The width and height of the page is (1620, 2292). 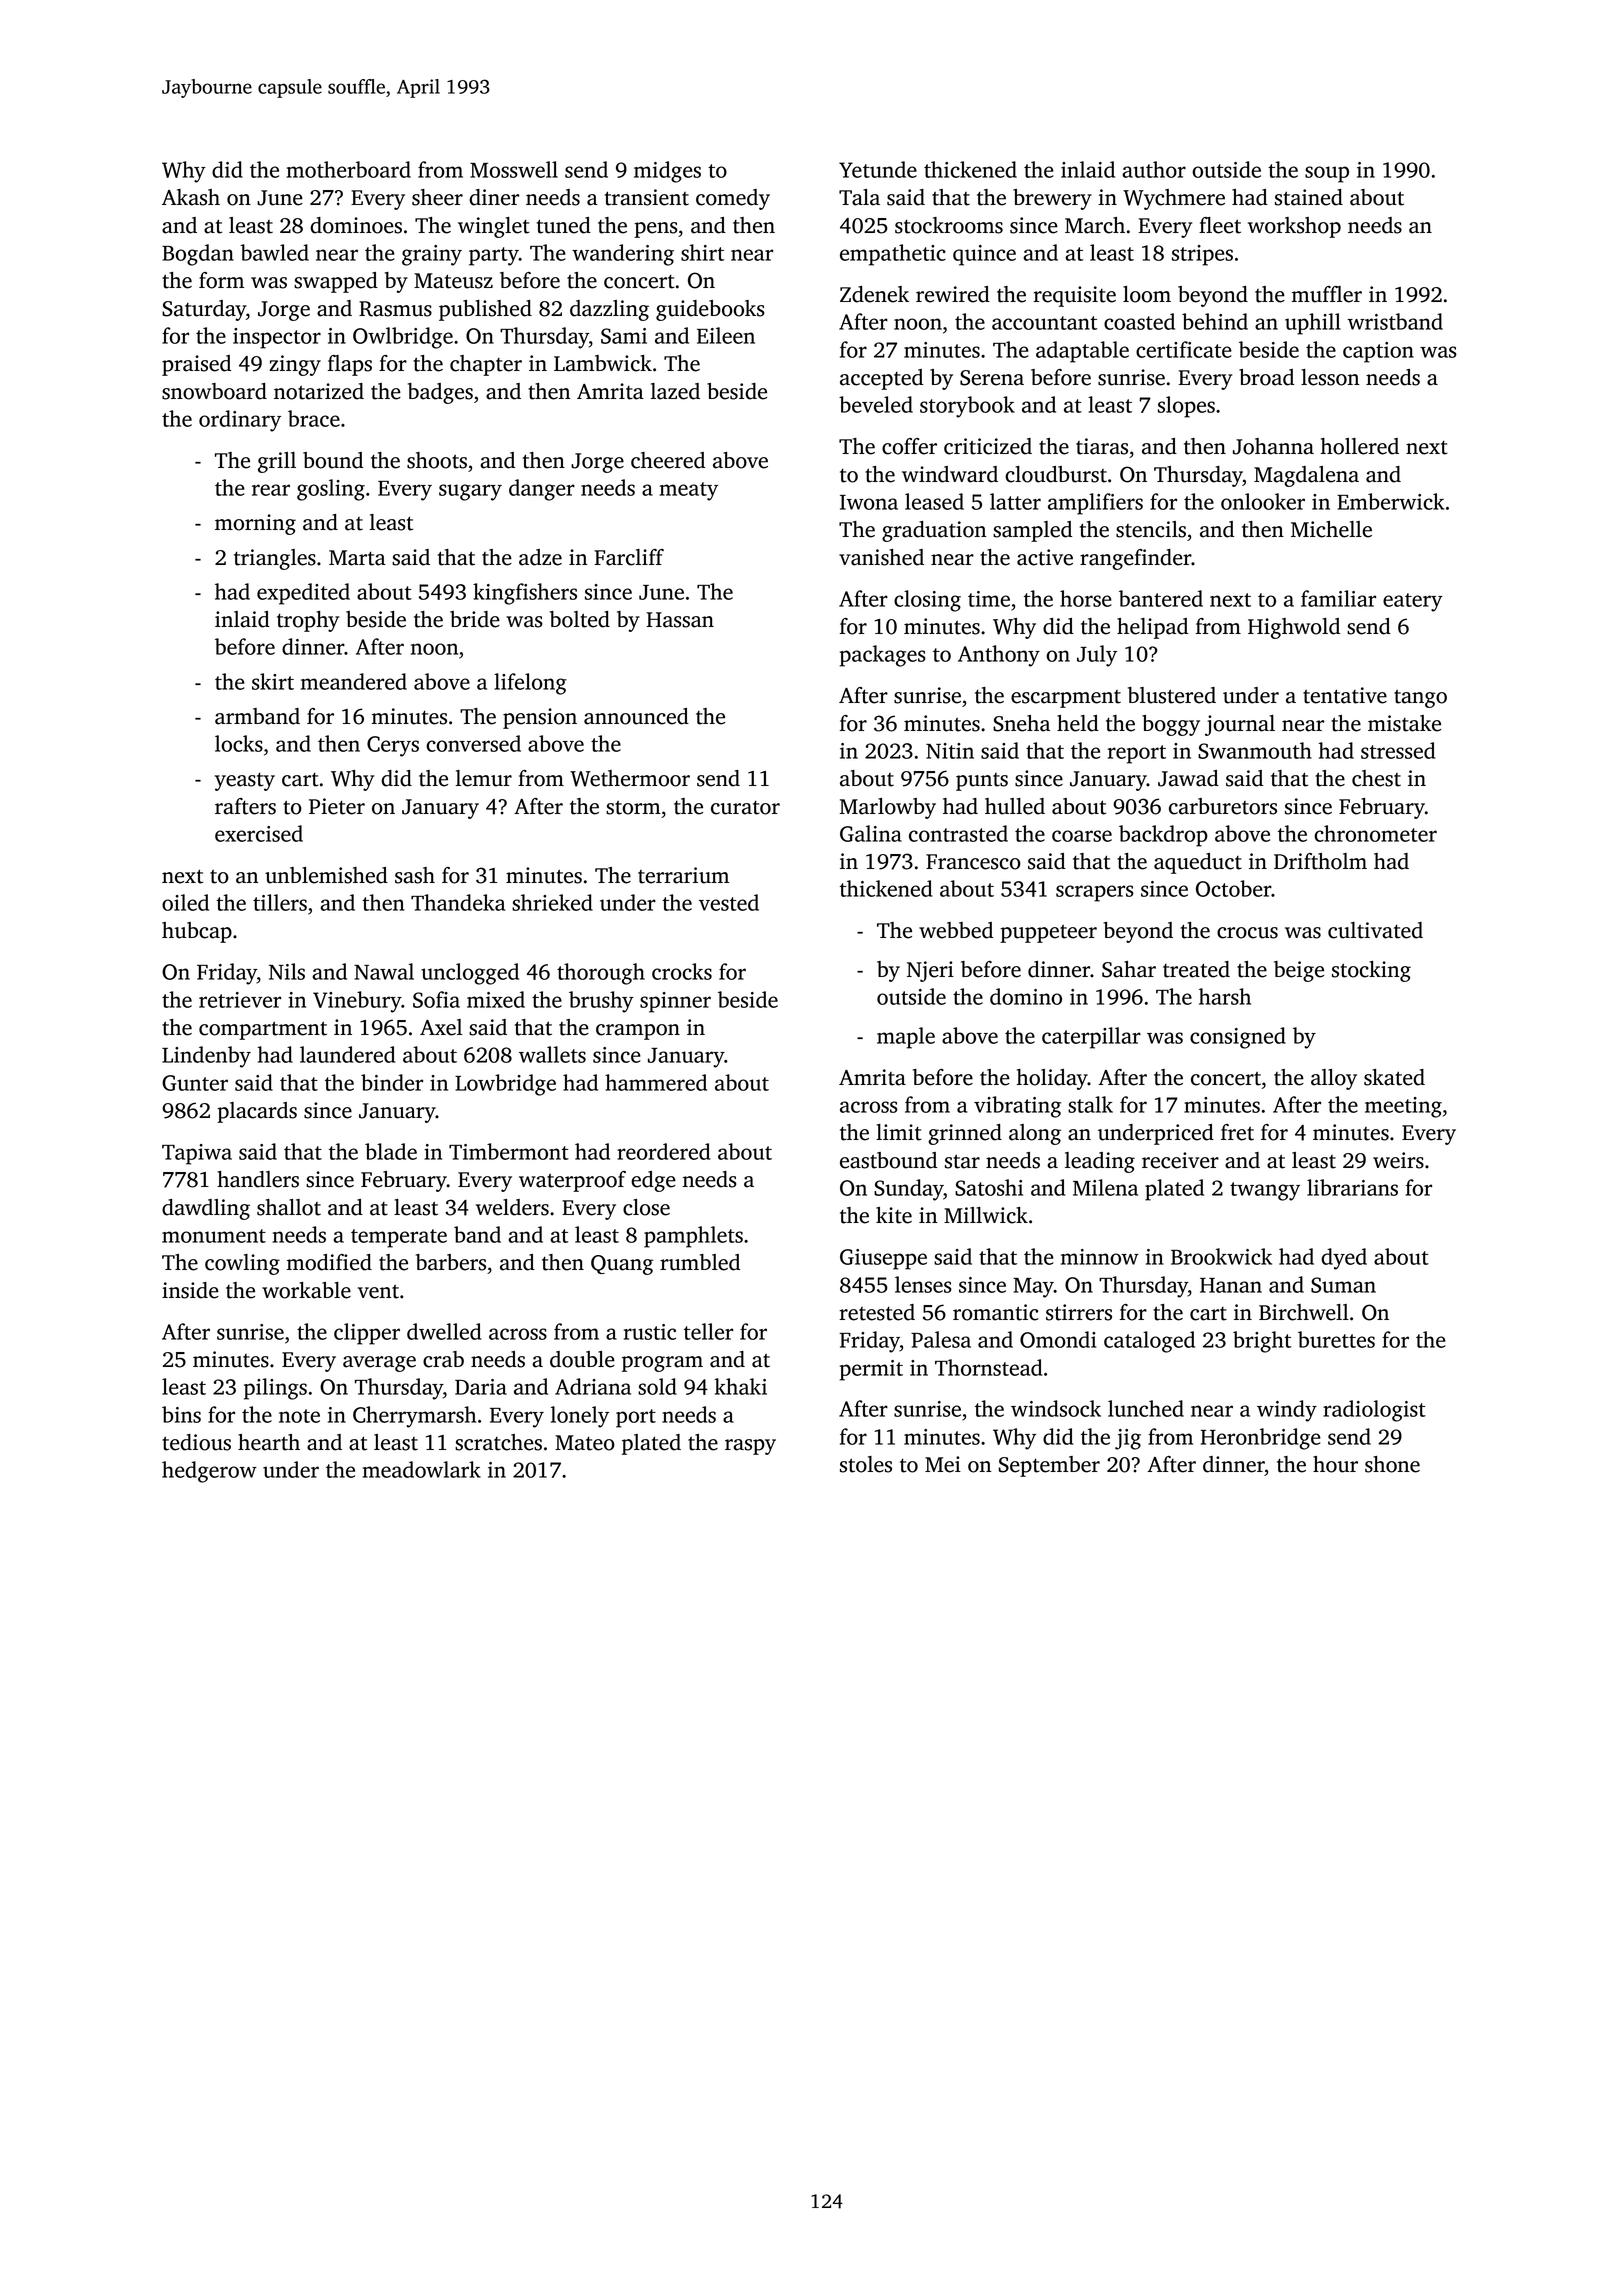 What do you see at coordinates (392, 1082) in the page?
I see `binder` at bounding box center [392, 1082].
